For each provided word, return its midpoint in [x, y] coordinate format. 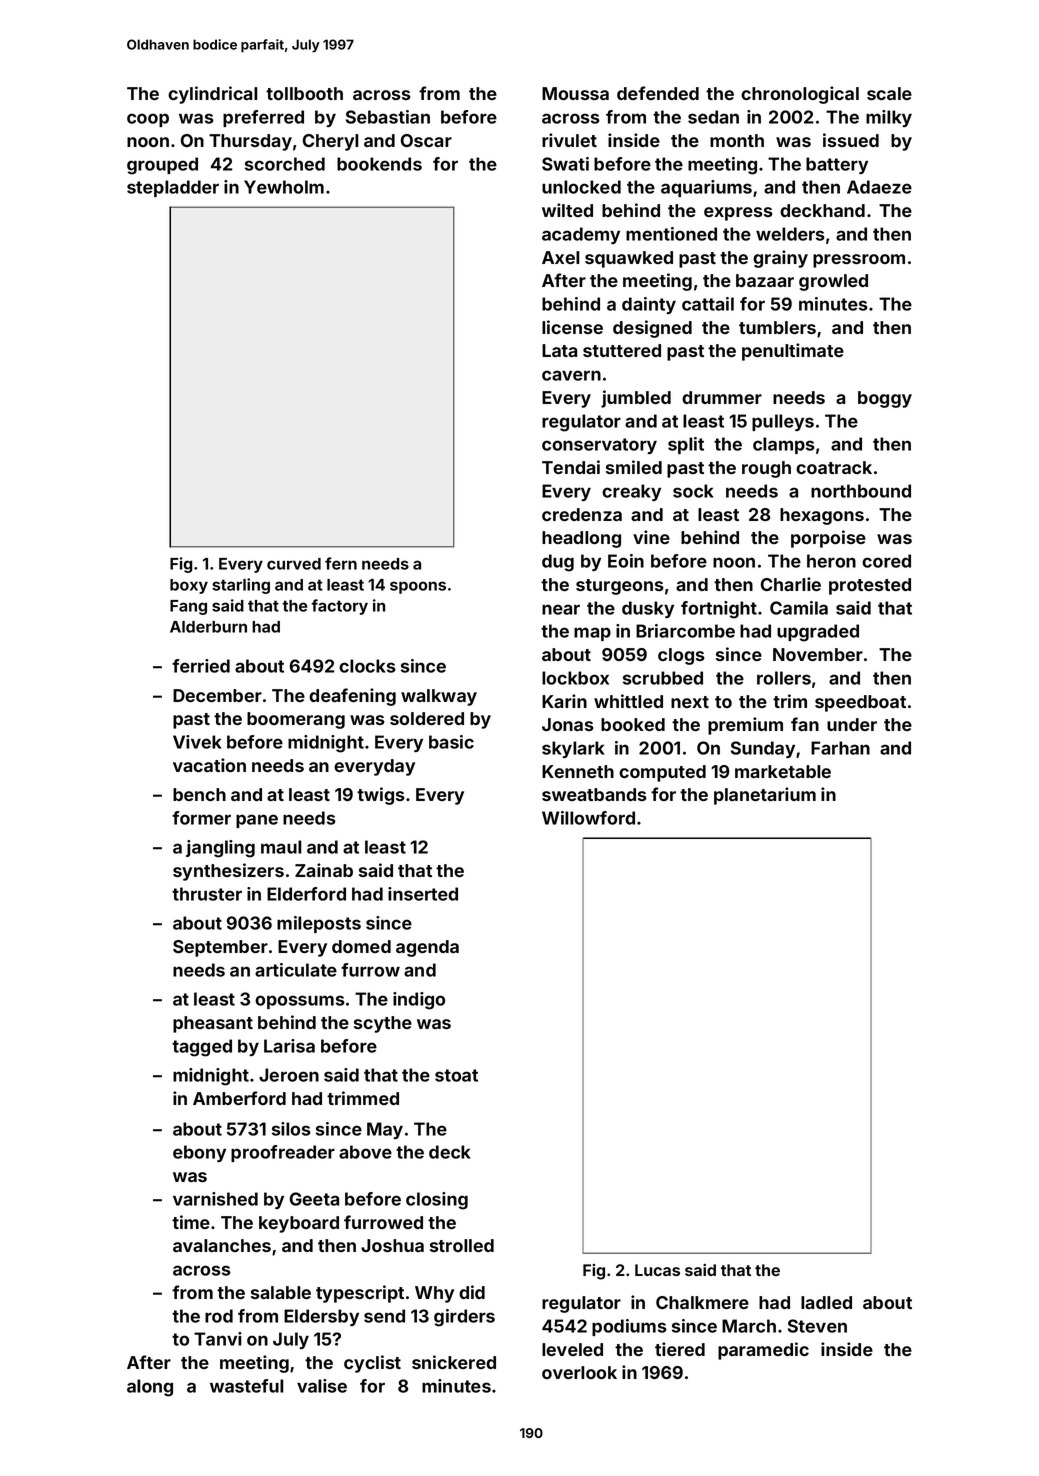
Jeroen [289, 1075]
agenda [427, 948]
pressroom [859, 261]
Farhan [840, 748]
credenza [582, 514]
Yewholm [284, 187]
